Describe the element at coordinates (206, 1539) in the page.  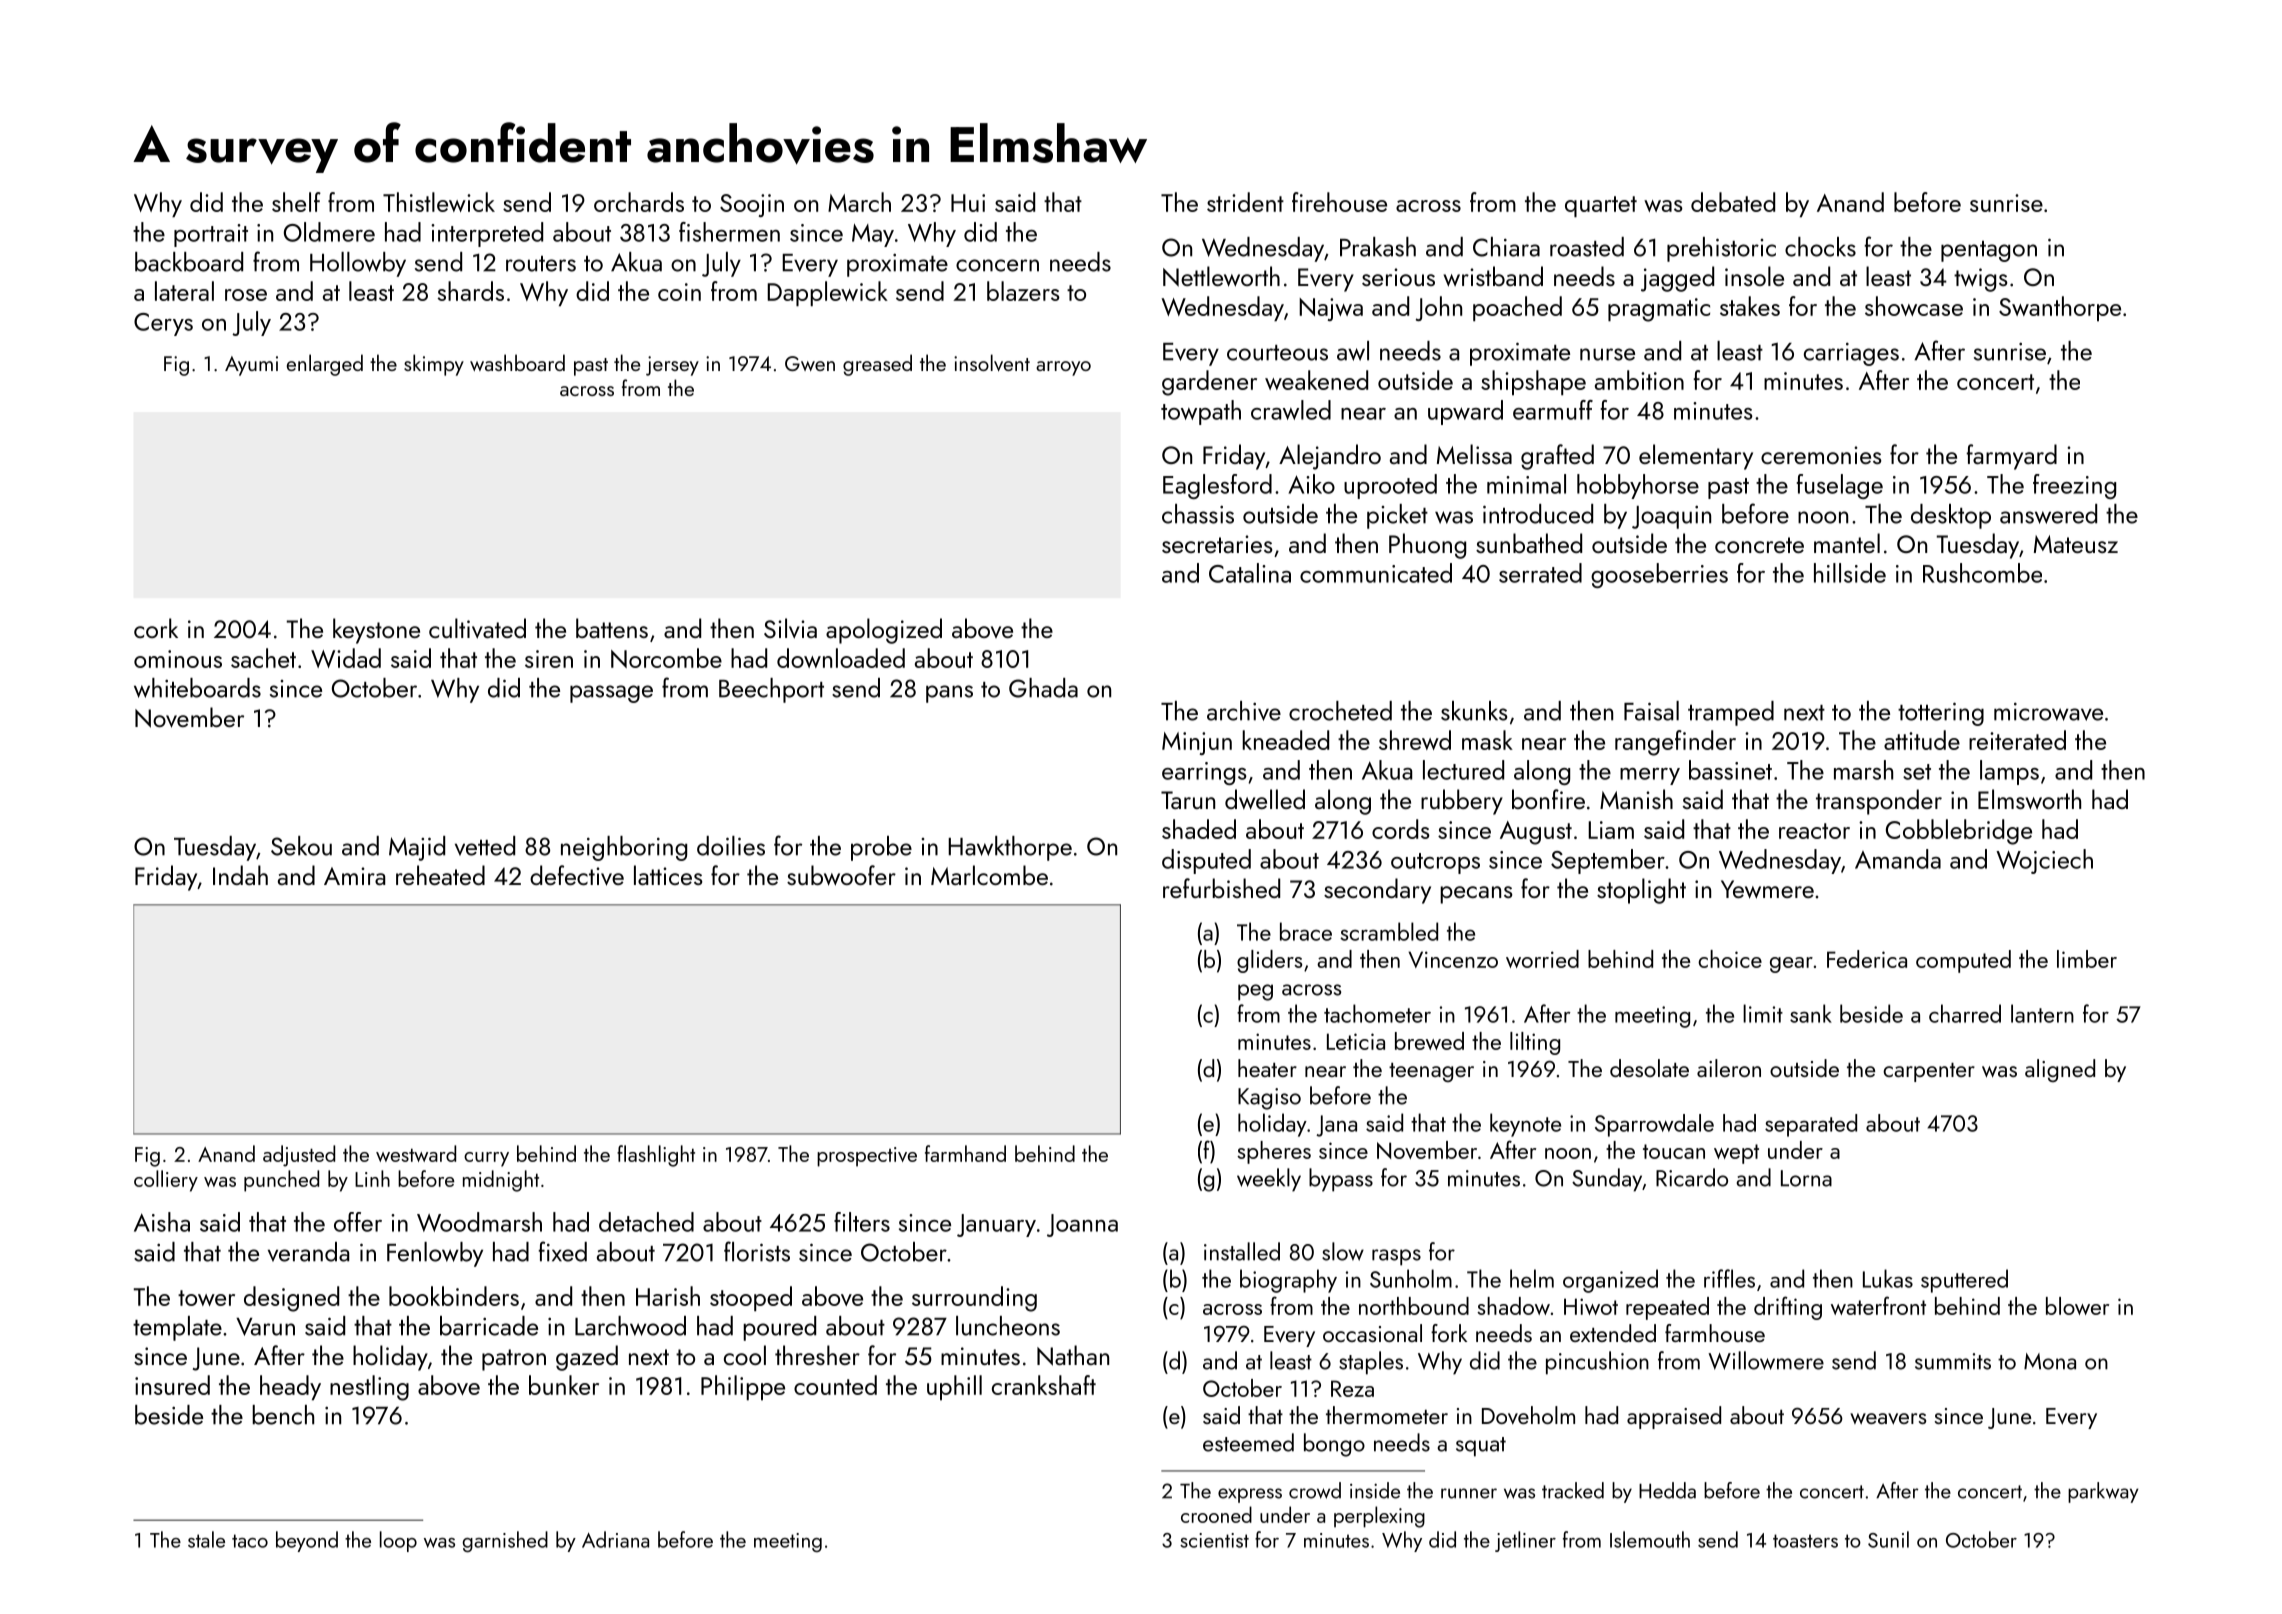
I see `stale` at that location.
